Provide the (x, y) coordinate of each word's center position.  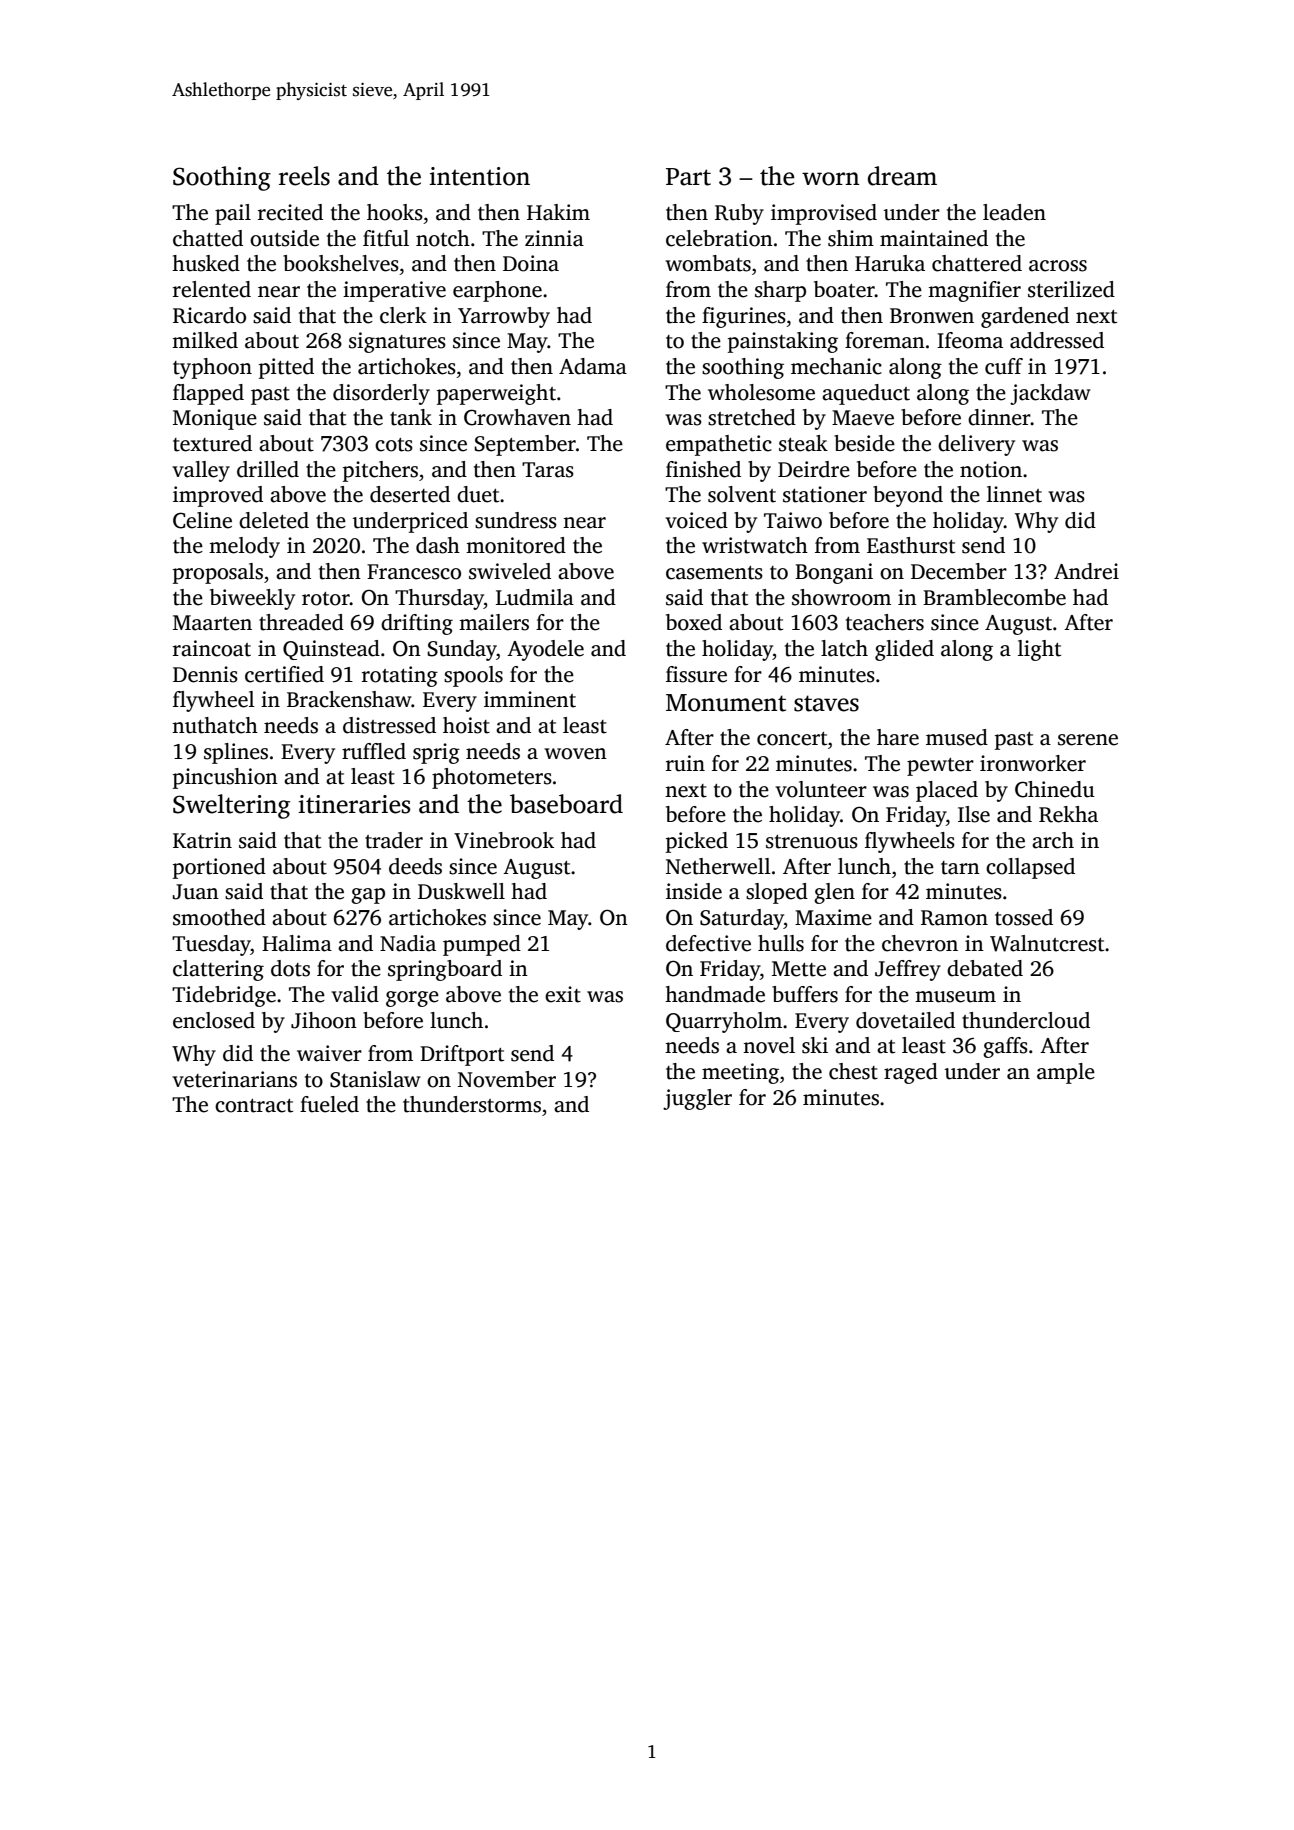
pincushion (225, 778)
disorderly (381, 394)
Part (688, 177)
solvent (742, 494)
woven (575, 754)
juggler (697, 1099)
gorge (412, 999)
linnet (1014, 494)
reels (304, 176)
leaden (1014, 212)
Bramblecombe (994, 597)
